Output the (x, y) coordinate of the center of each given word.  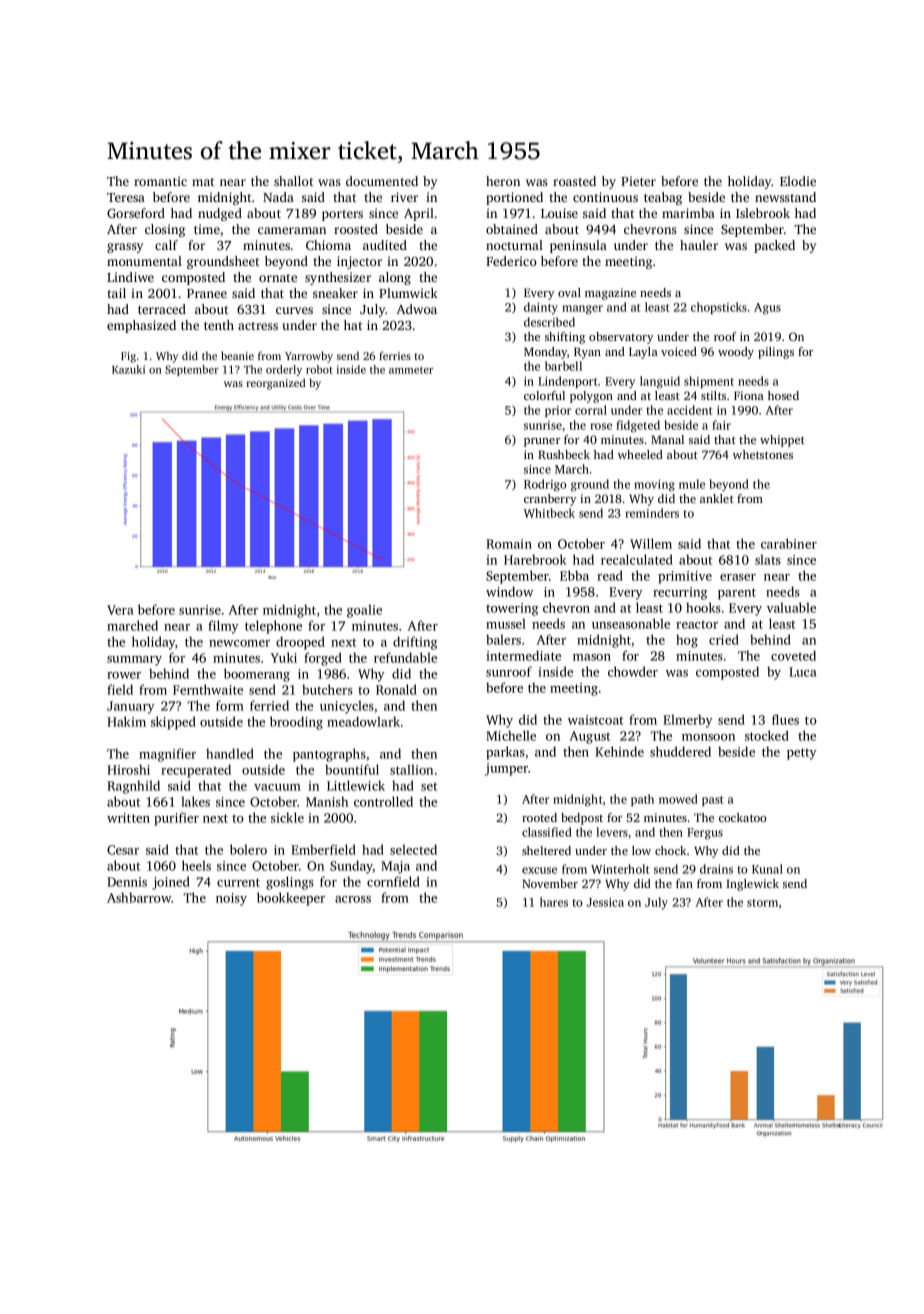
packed (774, 246)
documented (382, 181)
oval (569, 292)
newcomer (239, 643)
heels (196, 865)
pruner (542, 442)
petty (802, 754)
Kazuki (128, 369)
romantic (160, 181)
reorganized (275, 384)
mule (692, 484)
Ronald (396, 689)
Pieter (638, 181)
